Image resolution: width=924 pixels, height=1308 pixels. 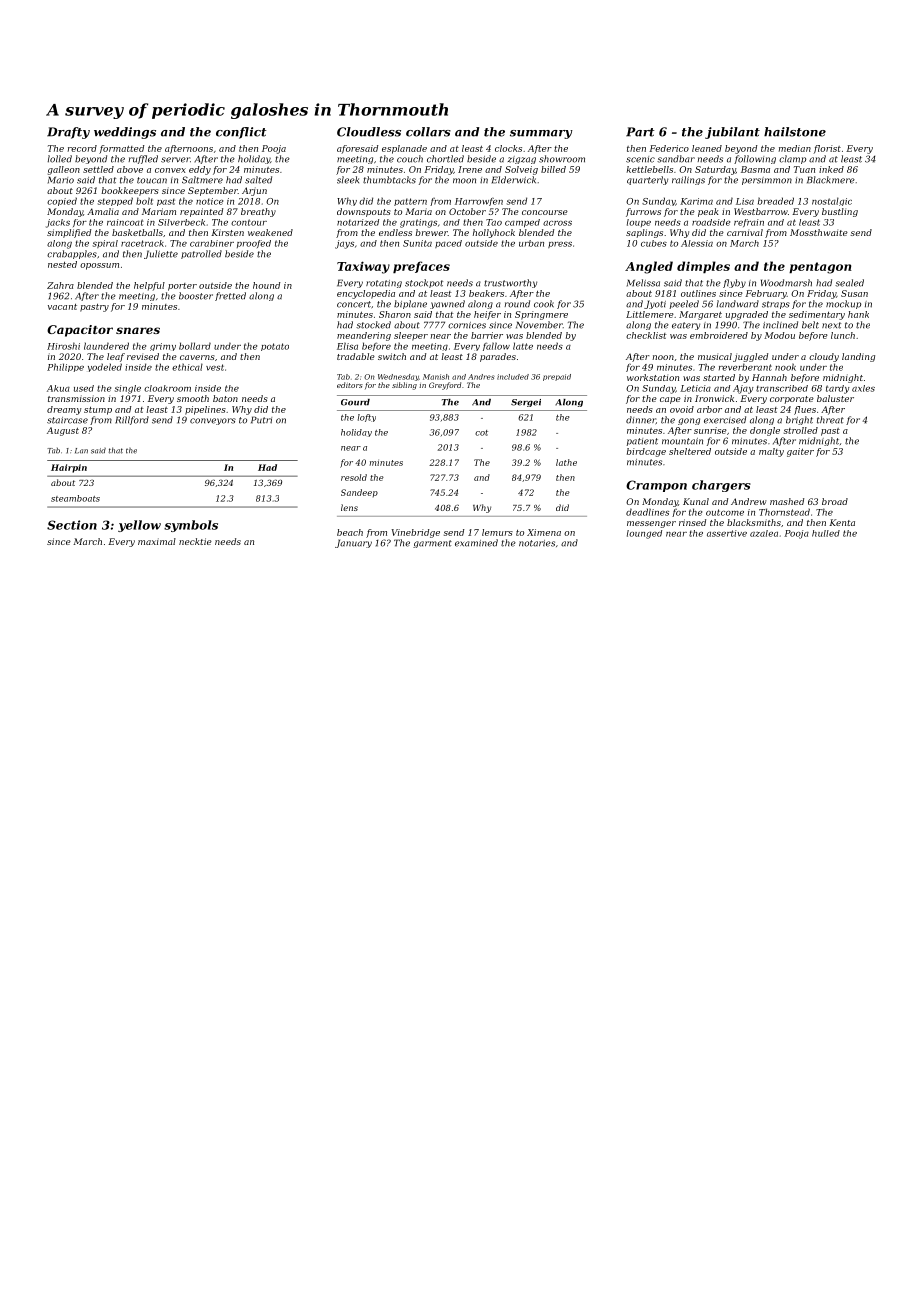 What do you see at coordinates (63, 431) in the screenshot?
I see `August` at bounding box center [63, 431].
